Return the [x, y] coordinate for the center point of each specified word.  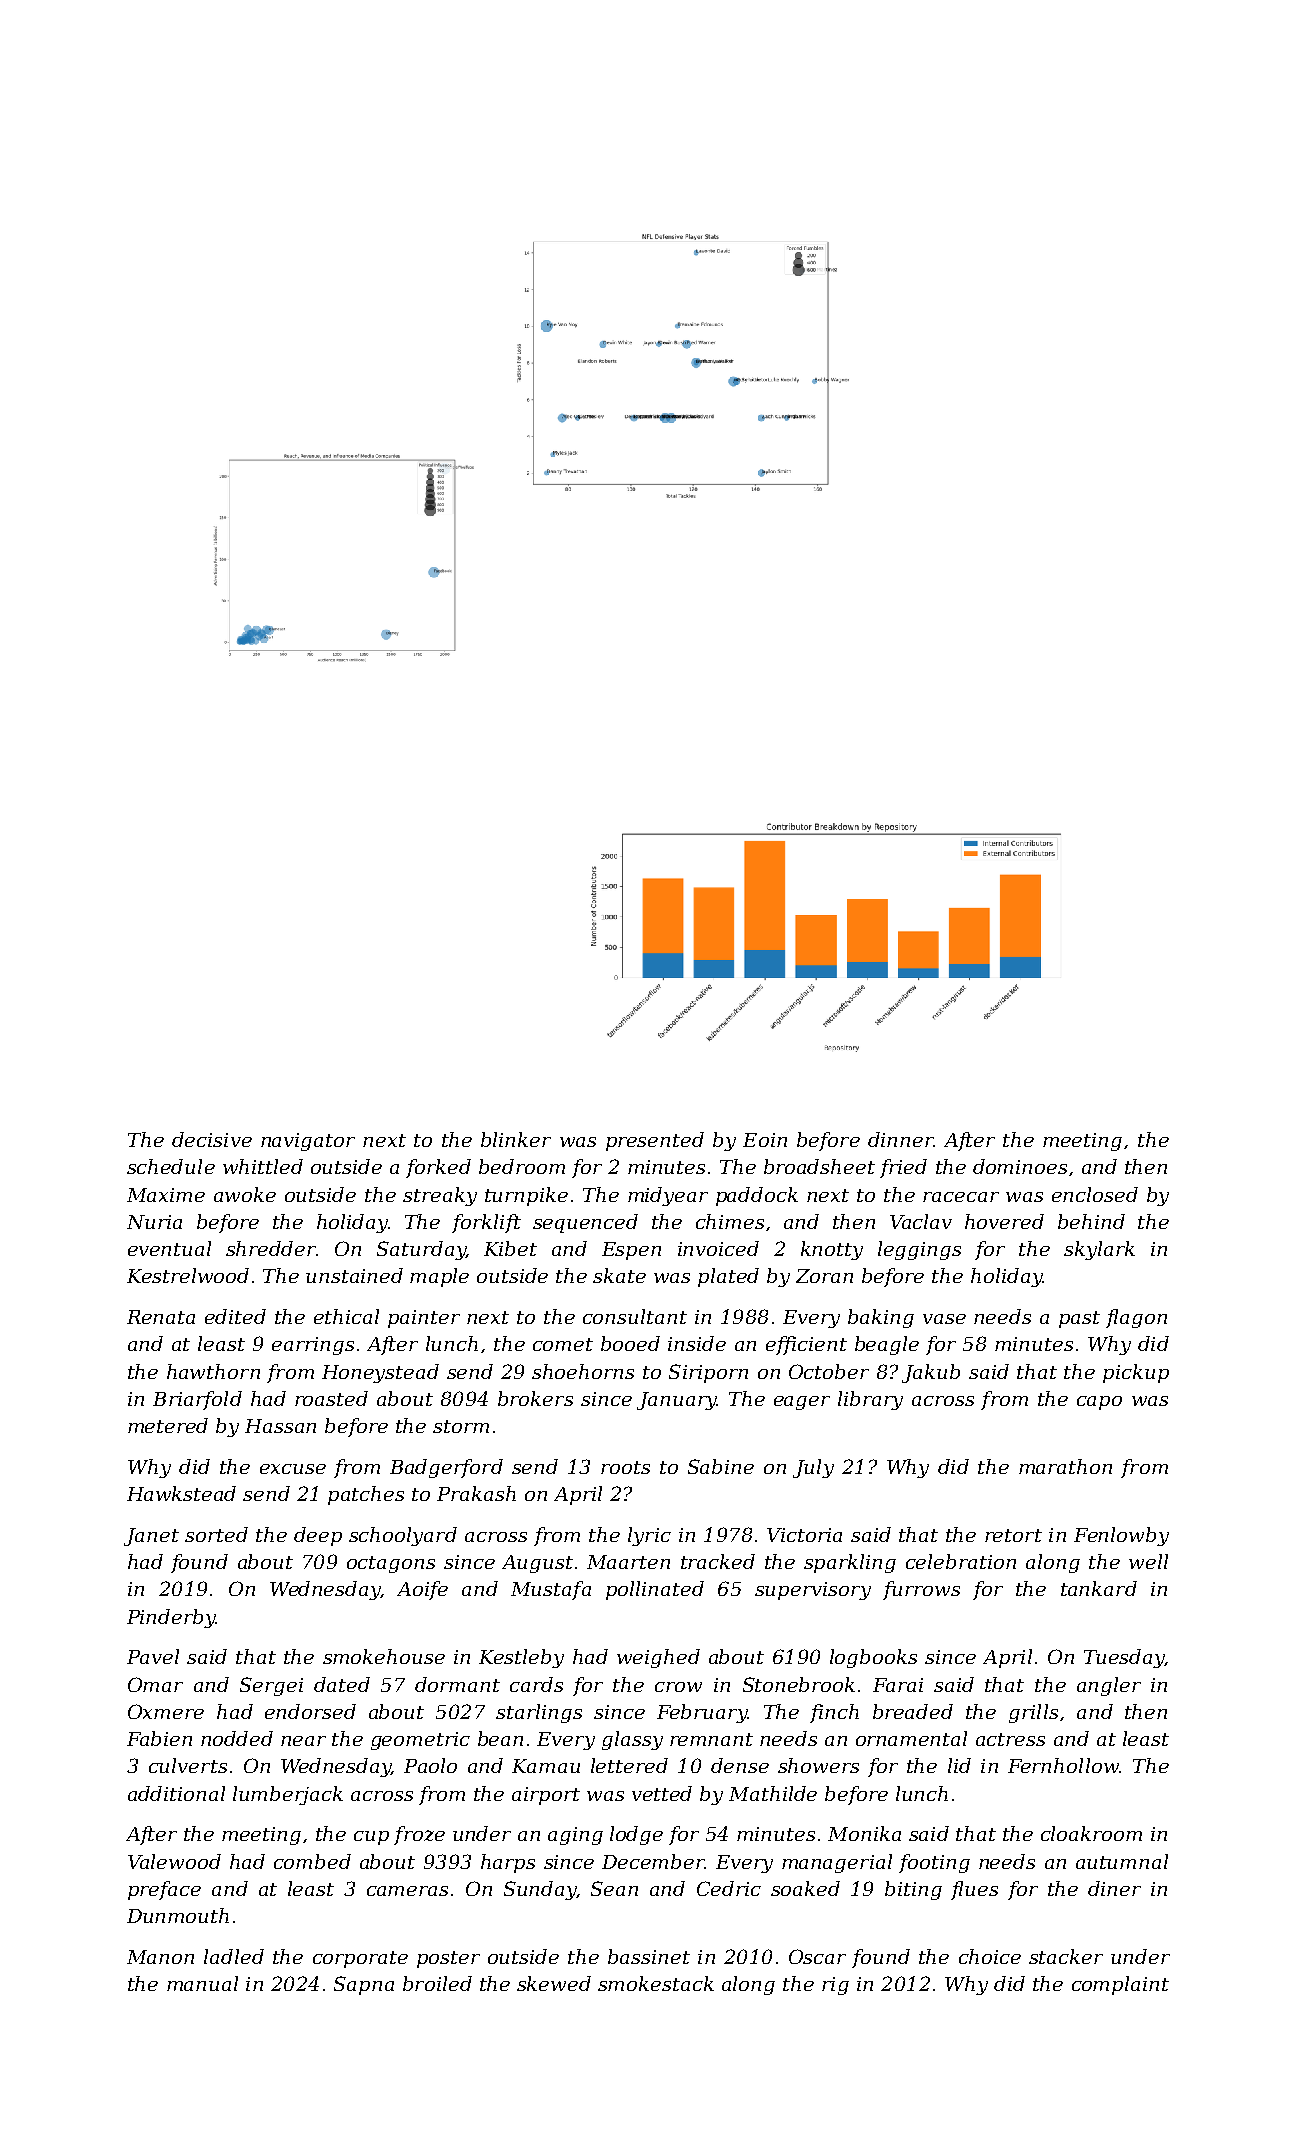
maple [439, 1277]
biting [913, 1890]
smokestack [656, 1983]
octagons [391, 1564]
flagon [1136, 1318]
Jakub [931, 1373]
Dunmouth [178, 1915]
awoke [245, 1194]
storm [461, 1426]
